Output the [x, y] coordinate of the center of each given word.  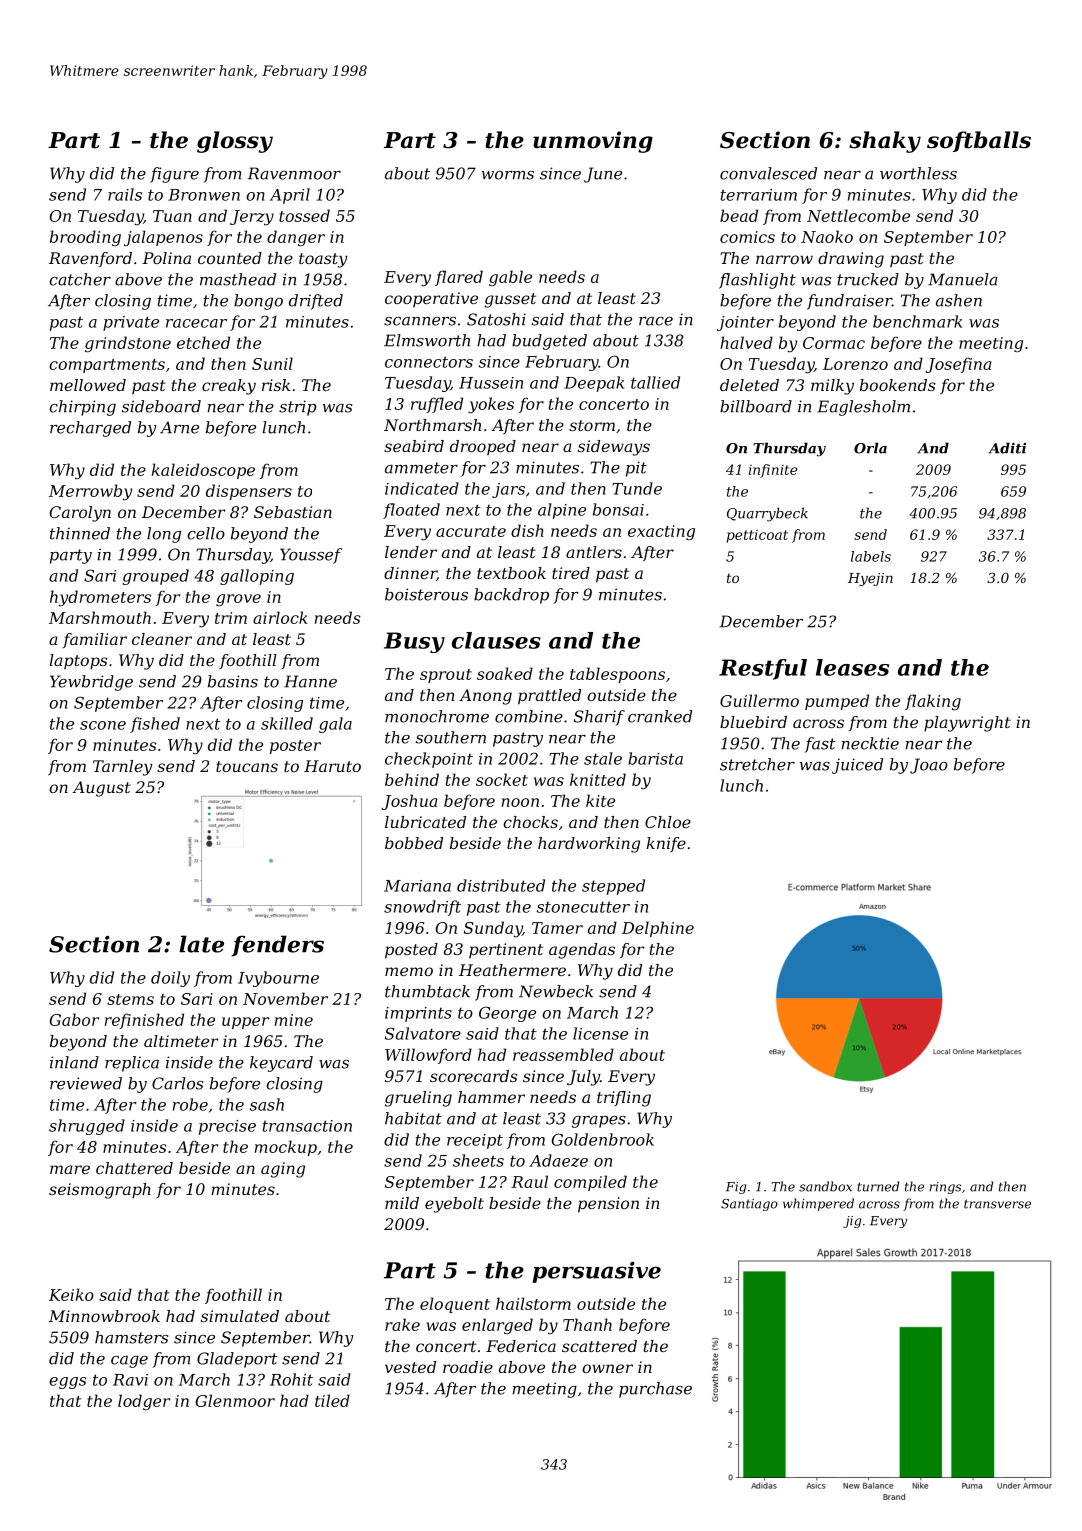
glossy [235, 142]
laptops [79, 662]
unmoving [593, 142]
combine [529, 716]
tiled [332, 1400]
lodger [144, 1402]
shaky [885, 142]
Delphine [658, 929]
